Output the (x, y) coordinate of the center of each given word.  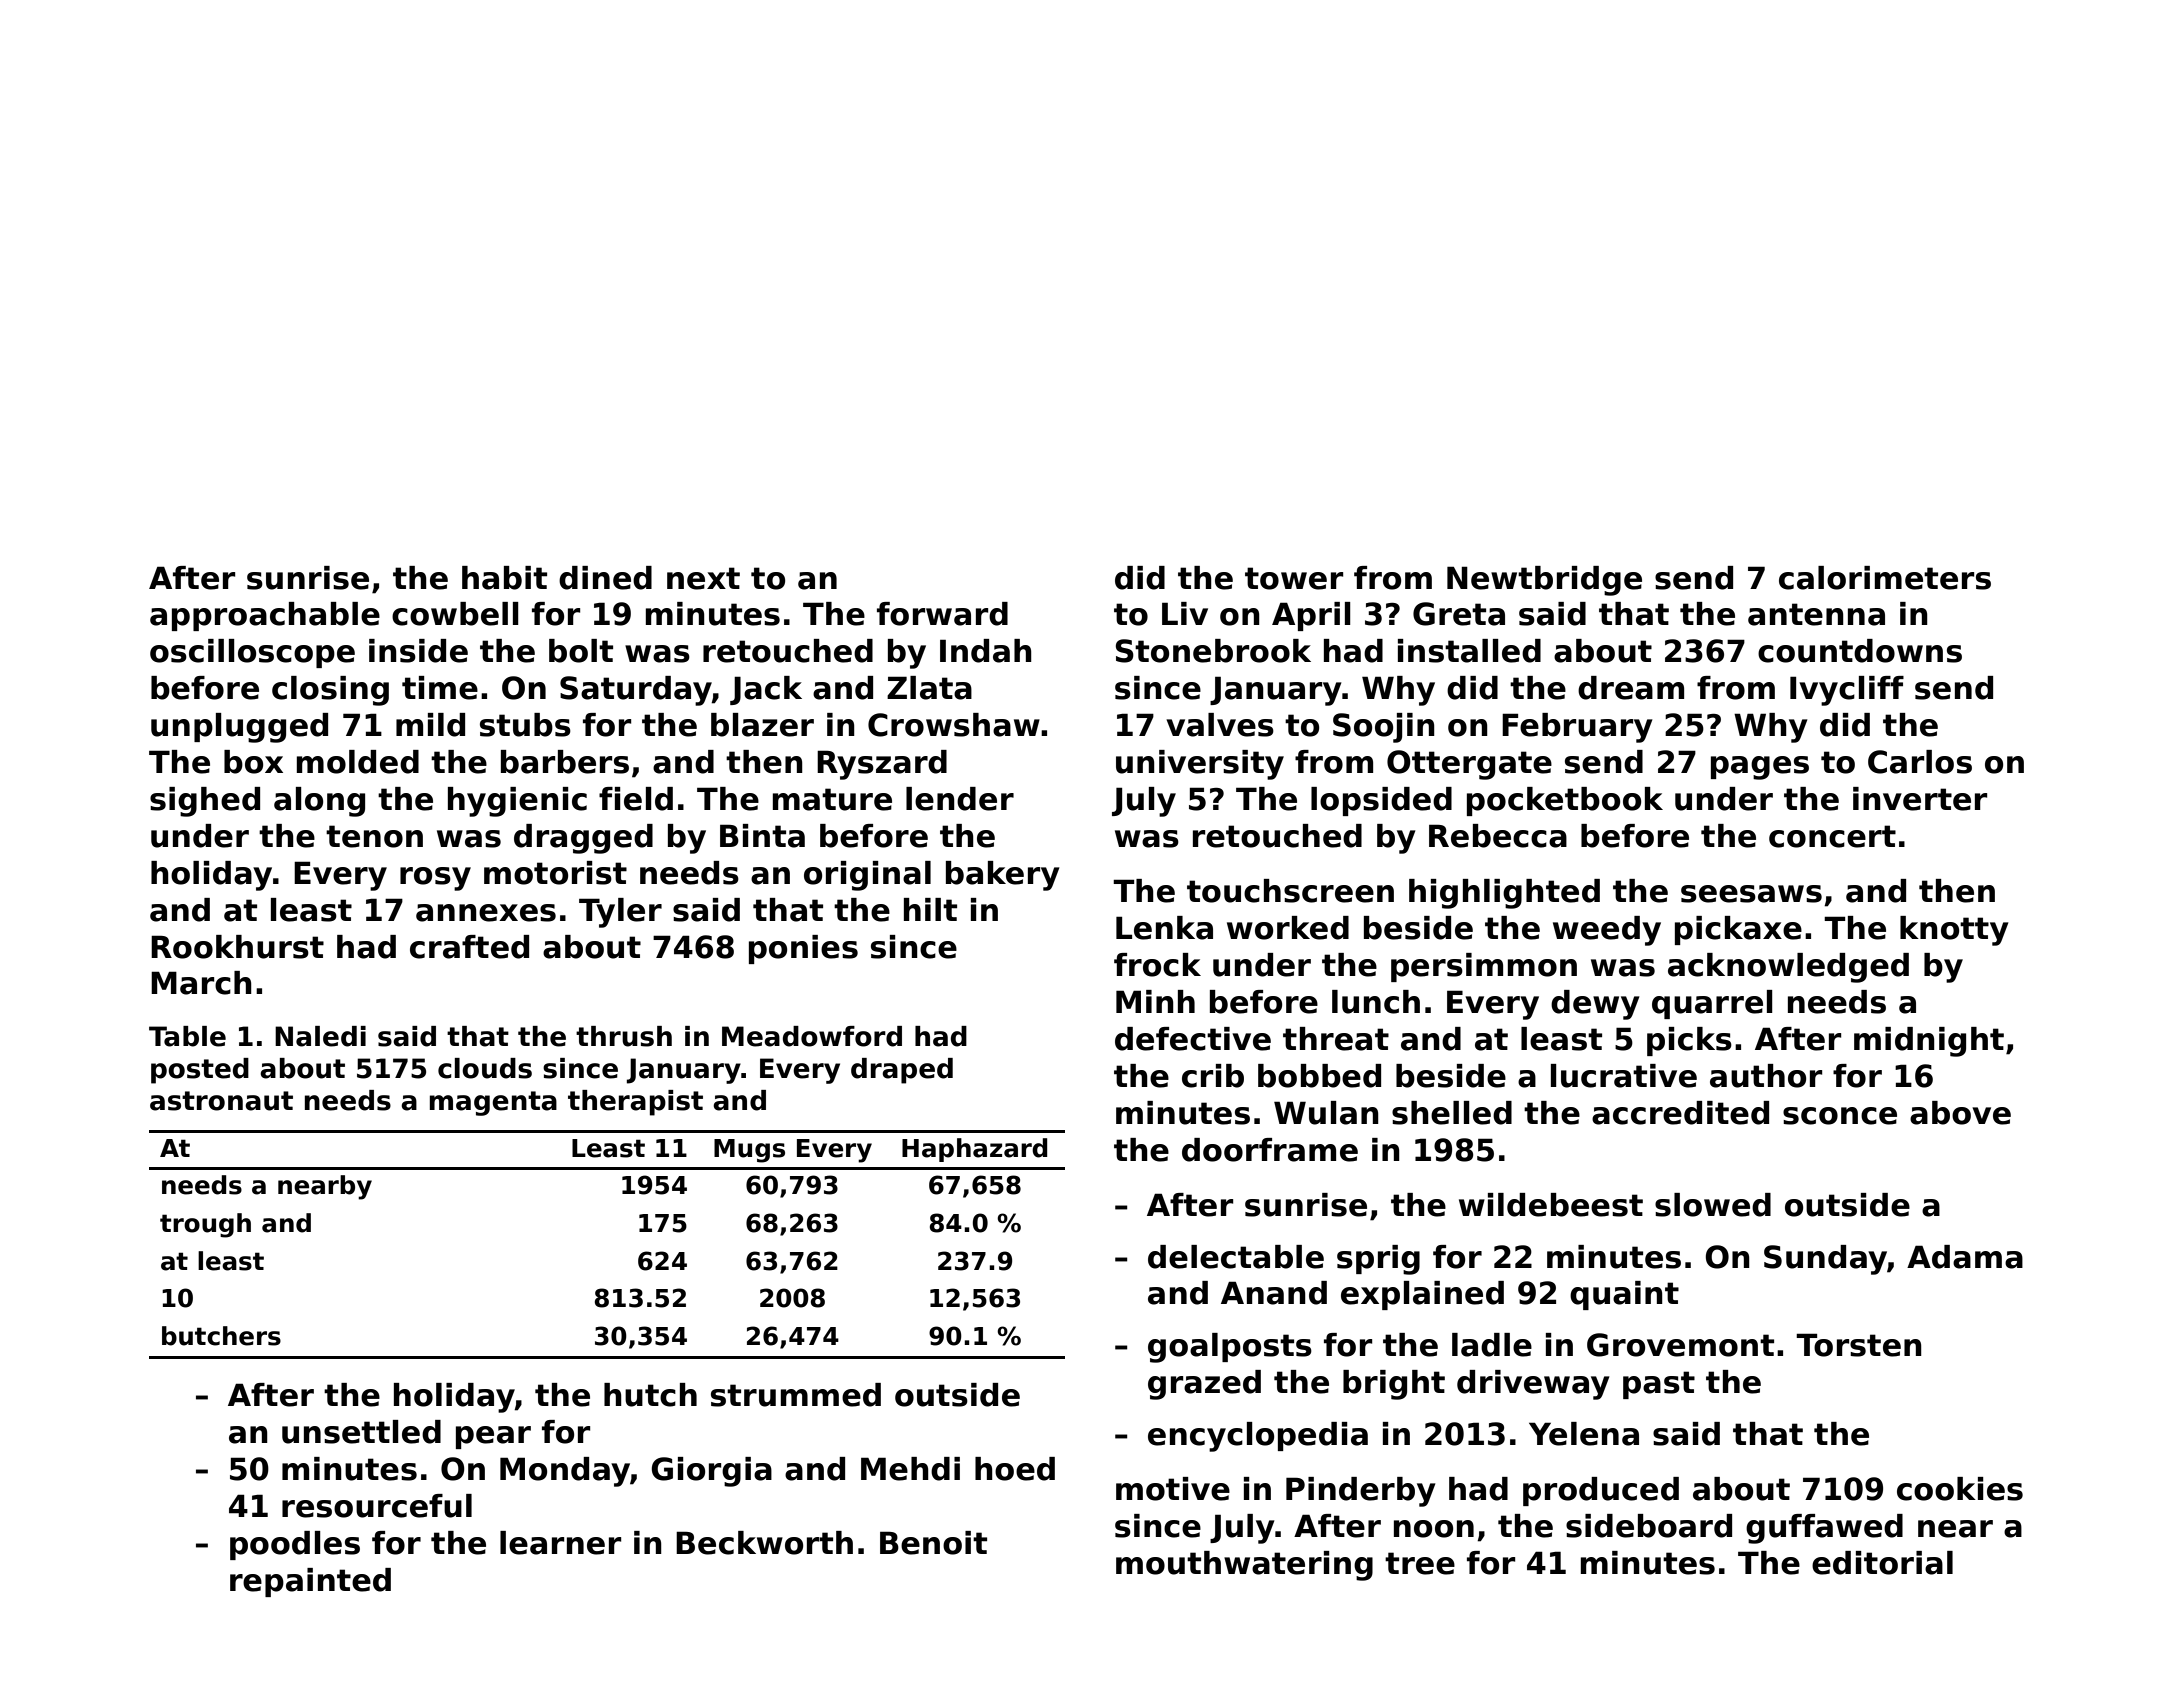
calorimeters (1885, 578)
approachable (265, 616)
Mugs (749, 1151)
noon (1434, 1529)
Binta (762, 836)
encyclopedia (1258, 1437)
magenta (493, 1103)
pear (493, 1437)
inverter (1920, 799)
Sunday (1825, 1260)
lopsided (1381, 801)
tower (1294, 578)
